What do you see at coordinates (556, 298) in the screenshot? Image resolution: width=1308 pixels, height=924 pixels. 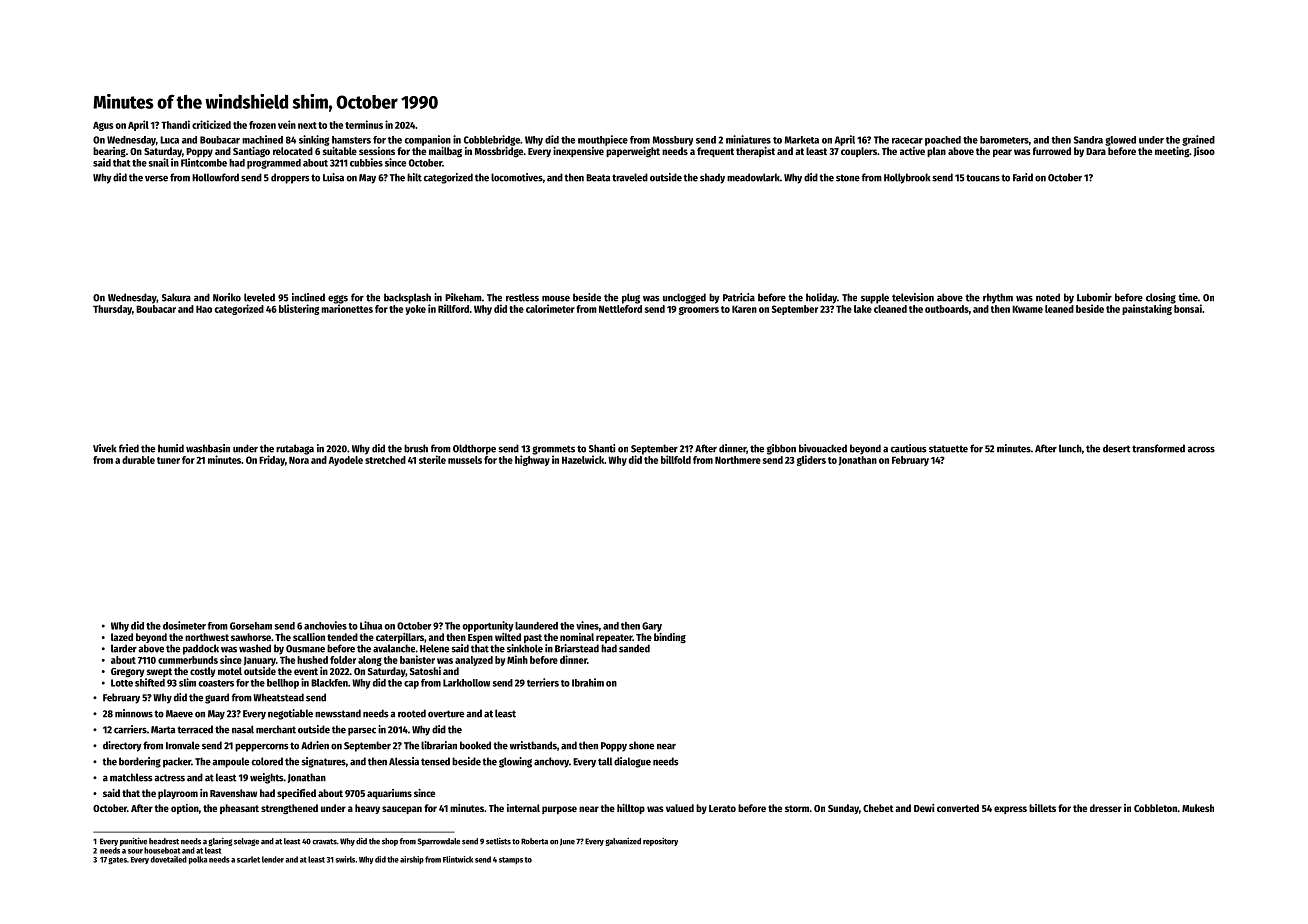 I see `mouse` at bounding box center [556, 298].
